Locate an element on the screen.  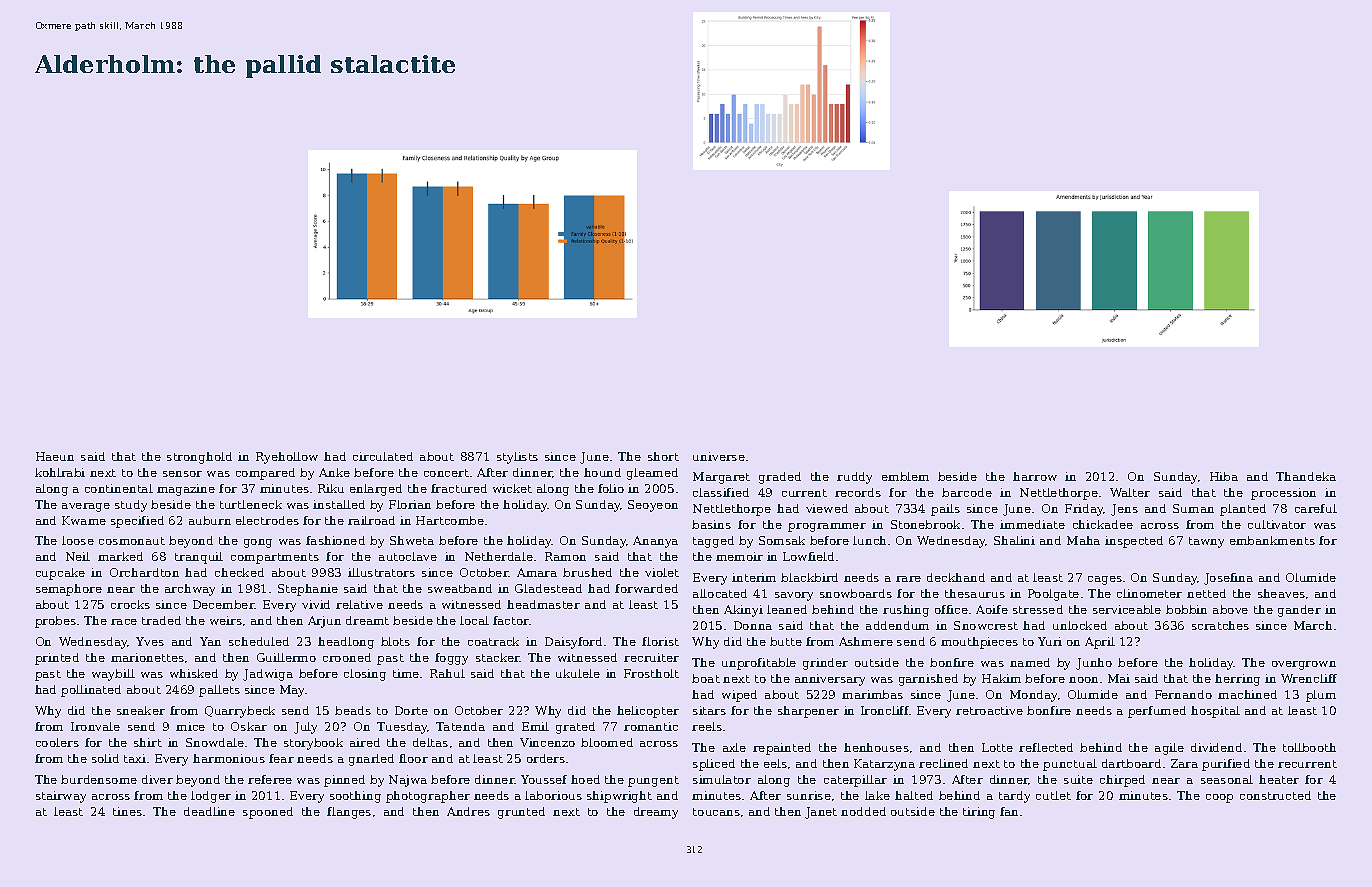
Ashmere is located at coordinates (866, 641).
